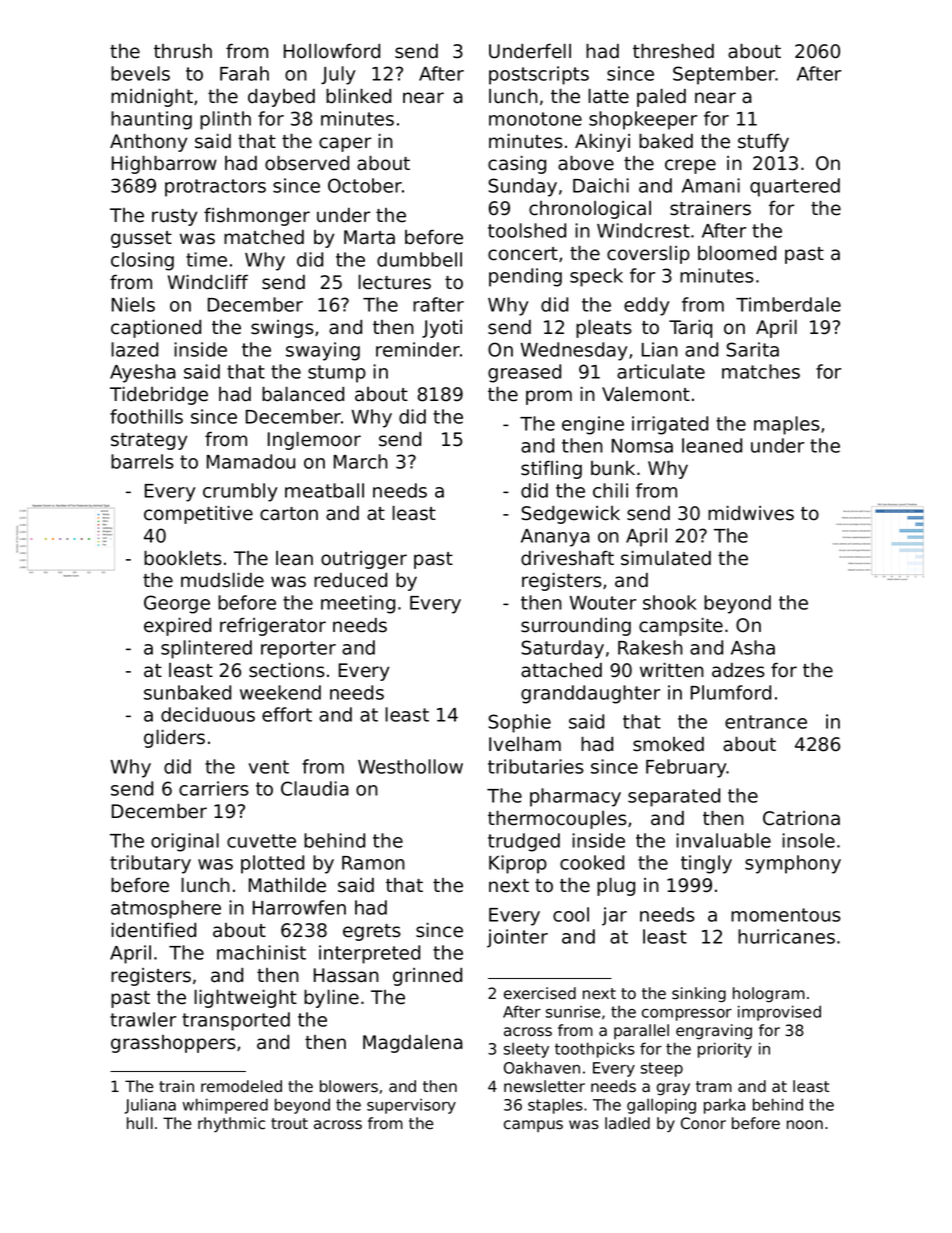 The width and height of the screenshot is (952, 1233). I want to click on articulate, so click(661, 371).
